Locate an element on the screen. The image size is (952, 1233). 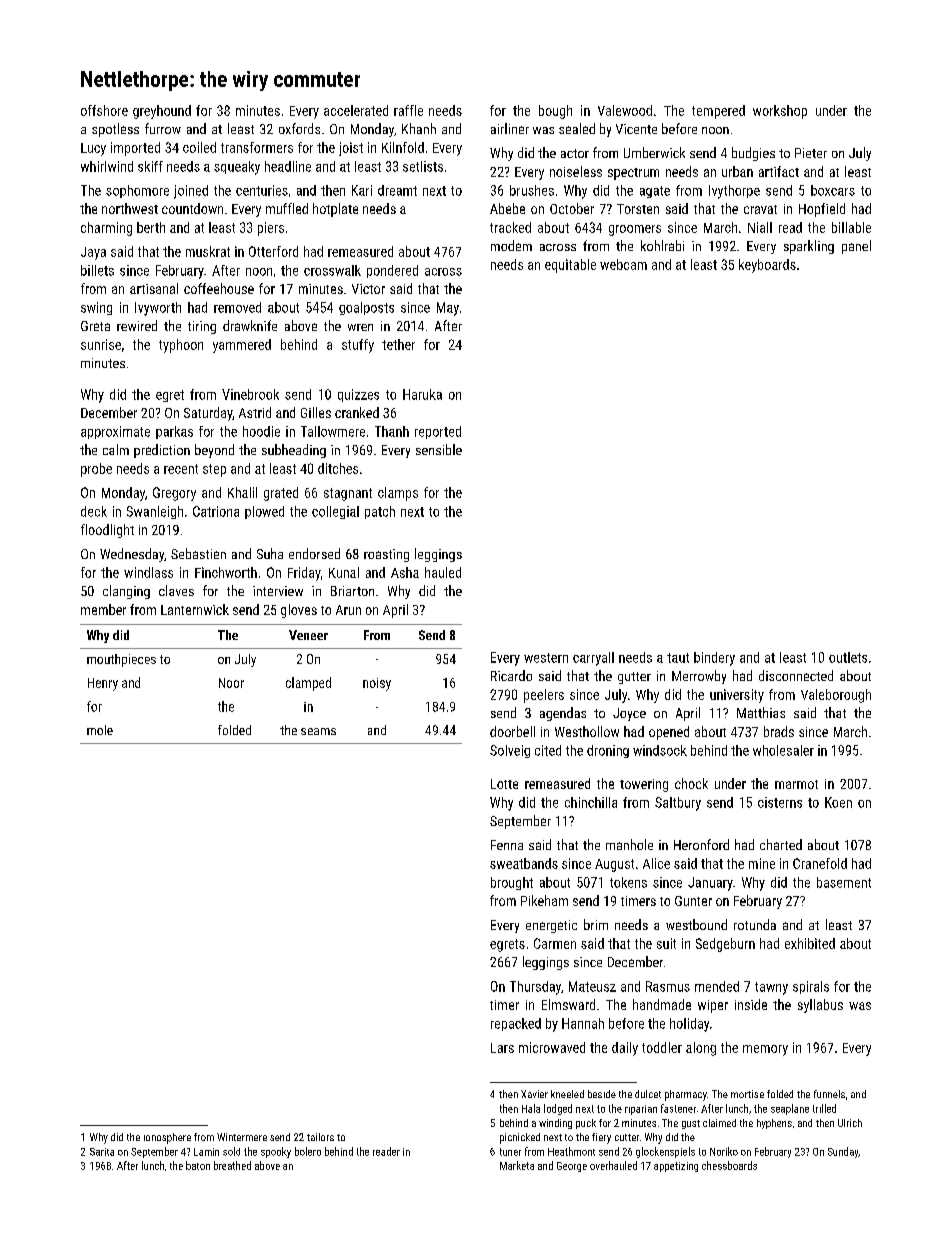
opened is located at coordinates (669, 733).
